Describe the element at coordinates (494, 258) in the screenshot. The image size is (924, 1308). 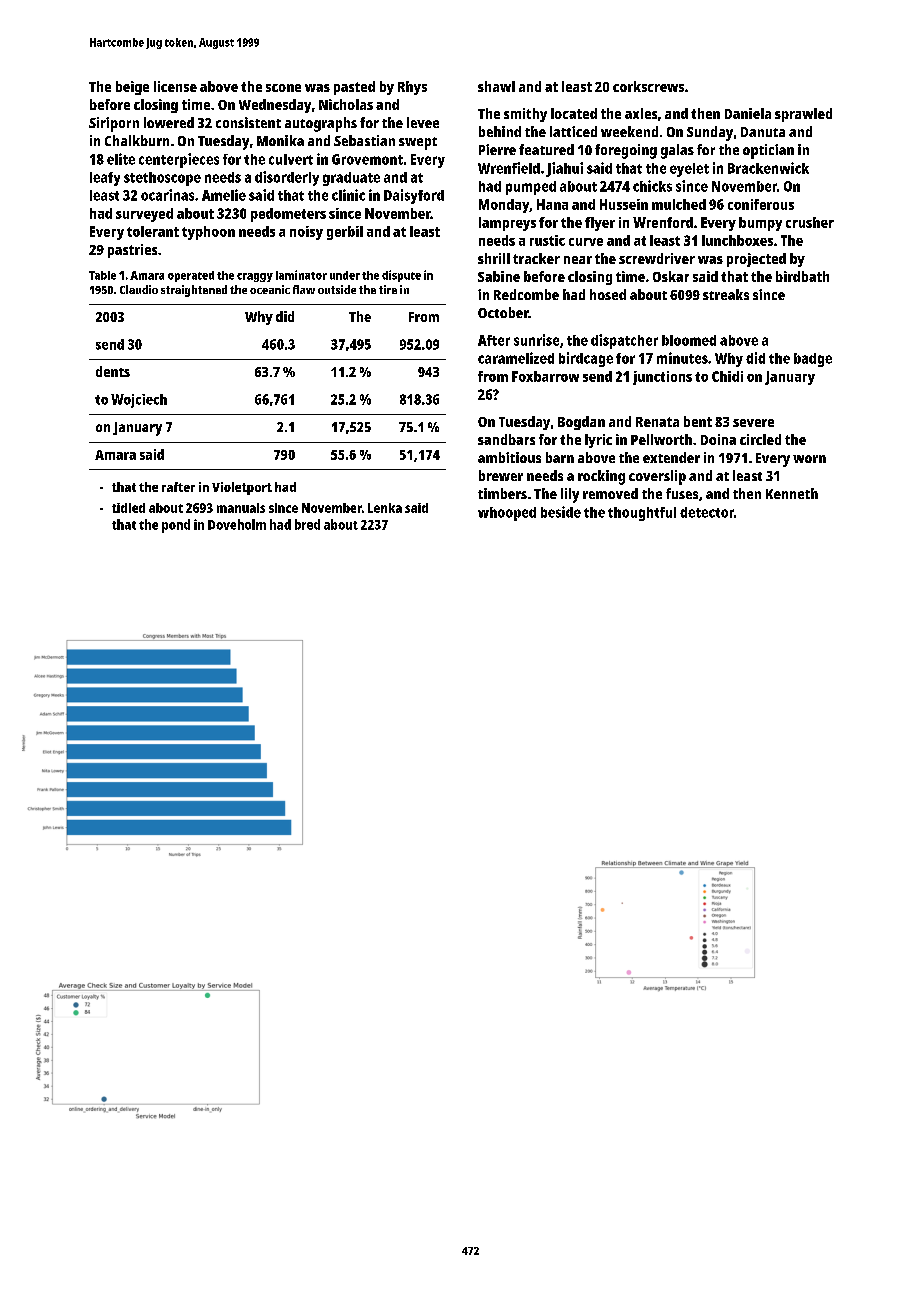
I see `shrill` at that location.
